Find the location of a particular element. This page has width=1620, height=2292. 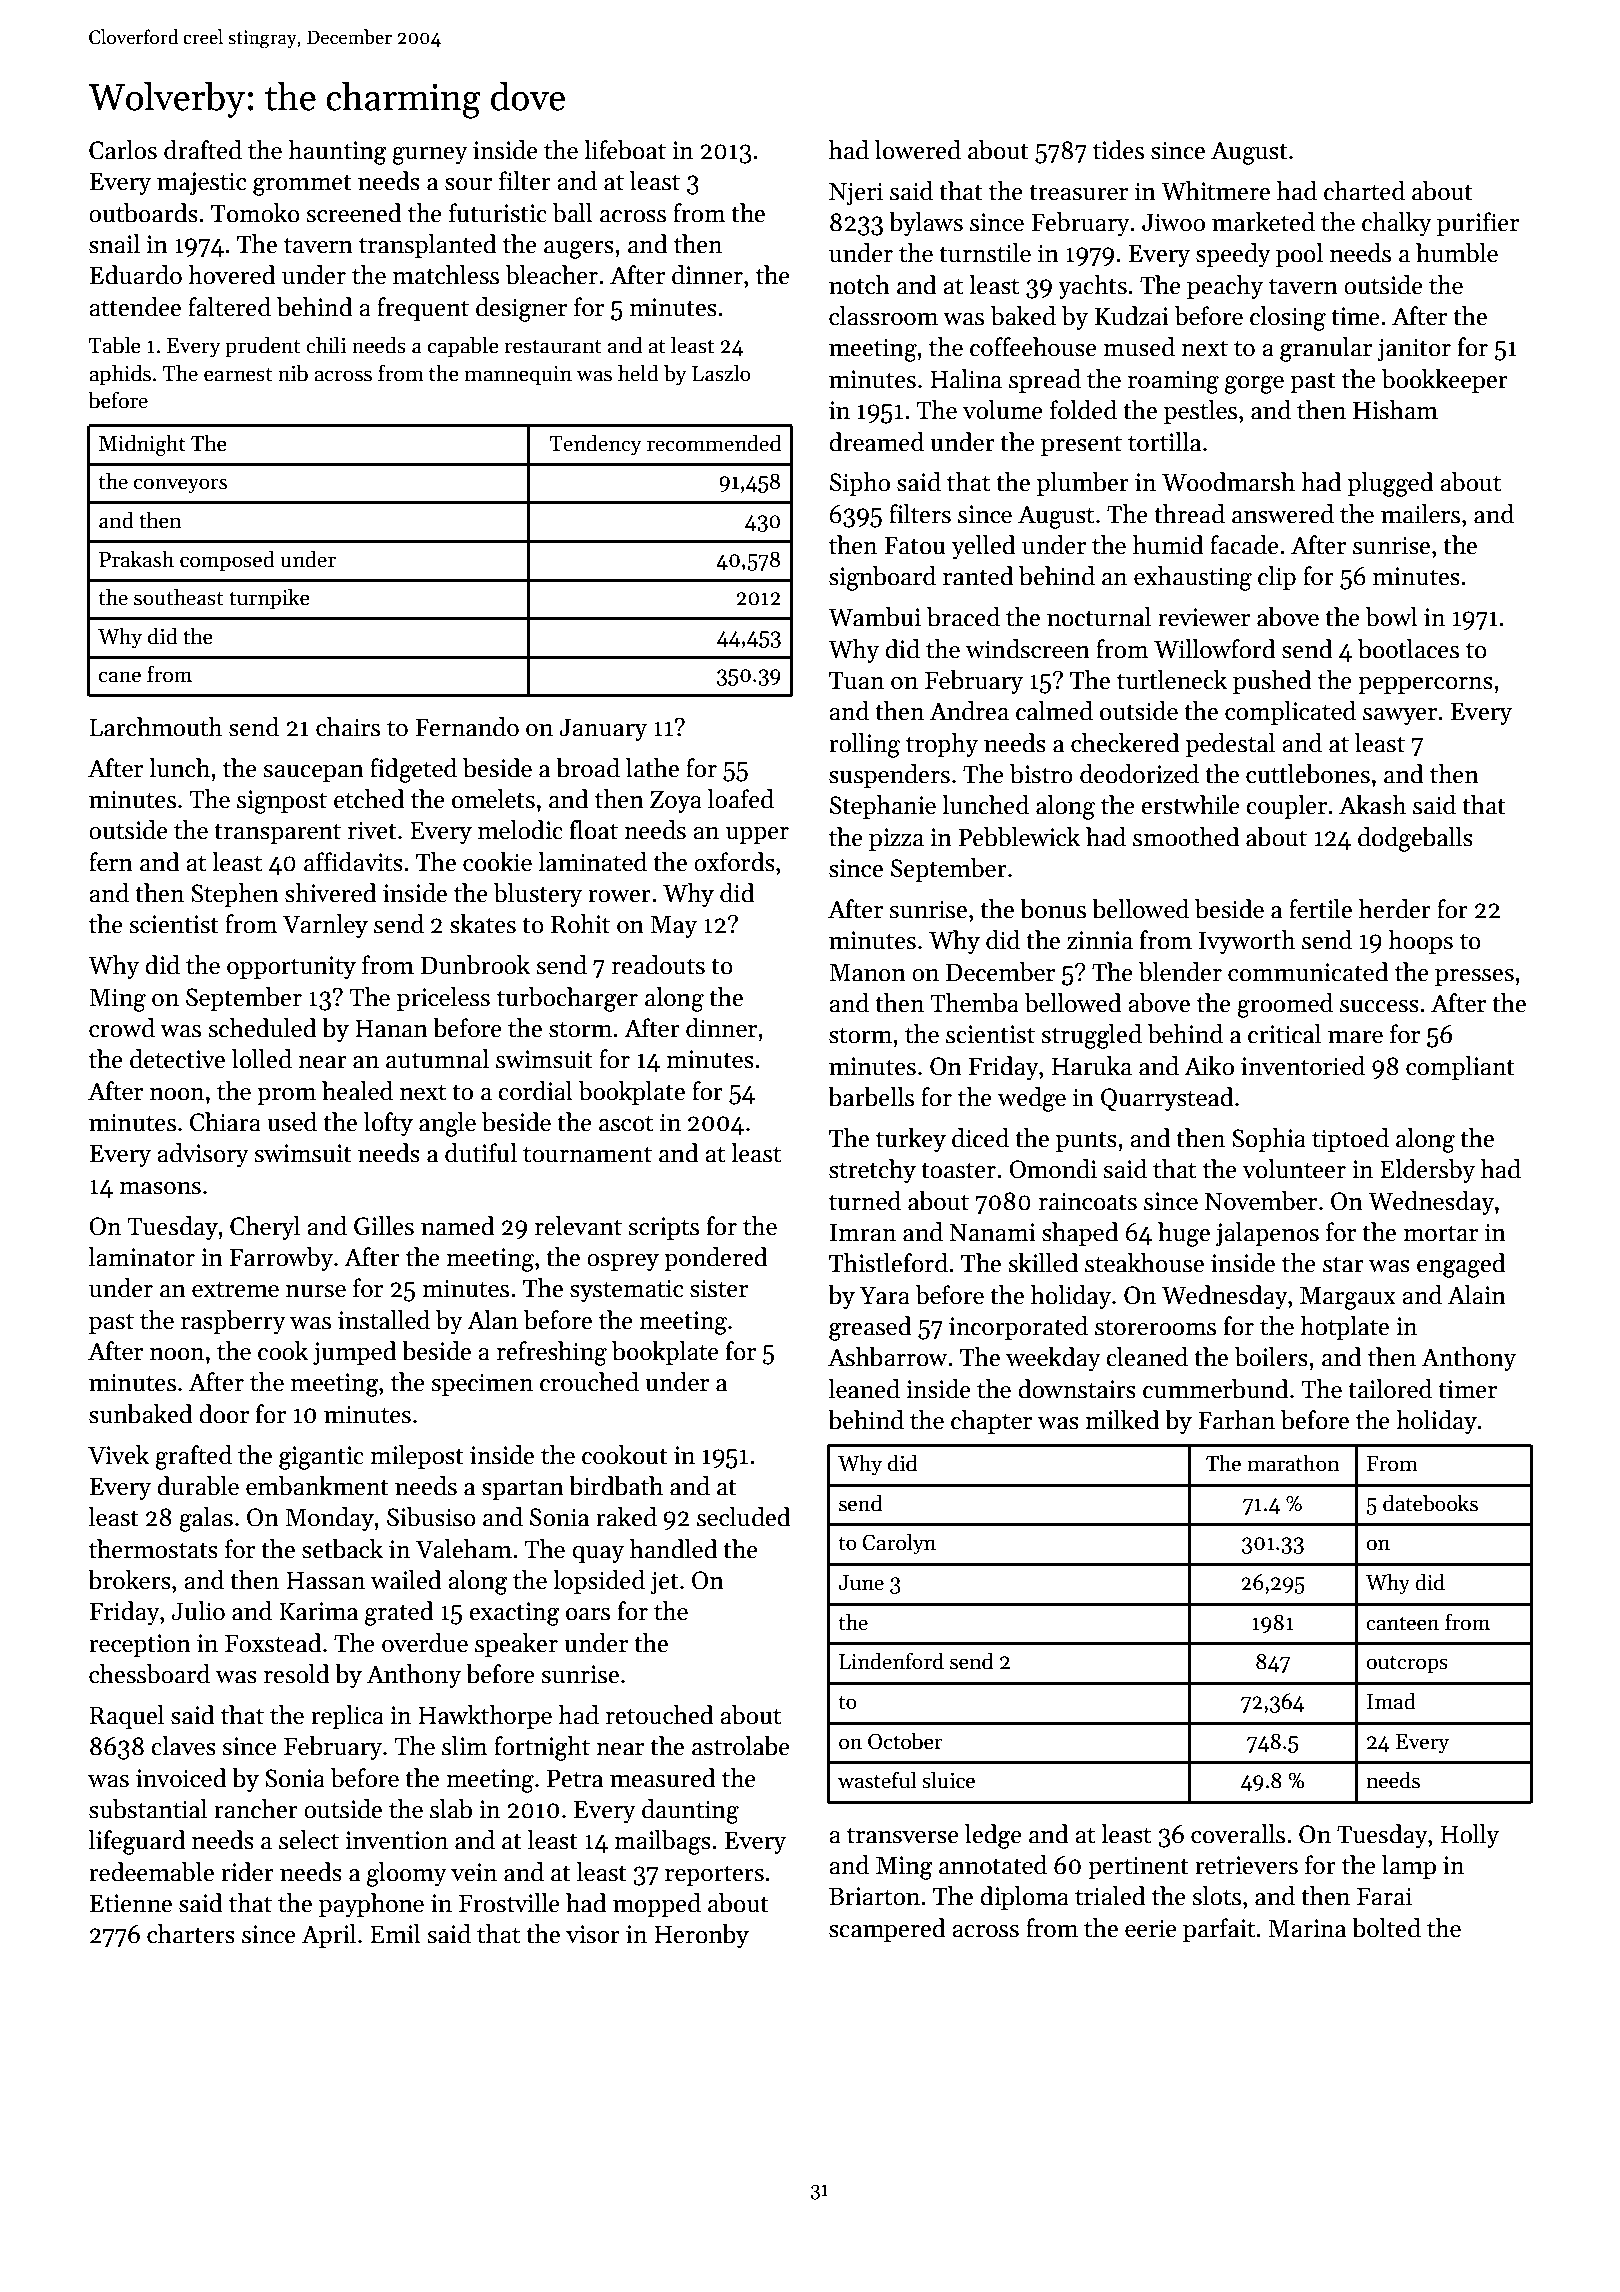

Haruka is located at coordinates (1092, 1066).
